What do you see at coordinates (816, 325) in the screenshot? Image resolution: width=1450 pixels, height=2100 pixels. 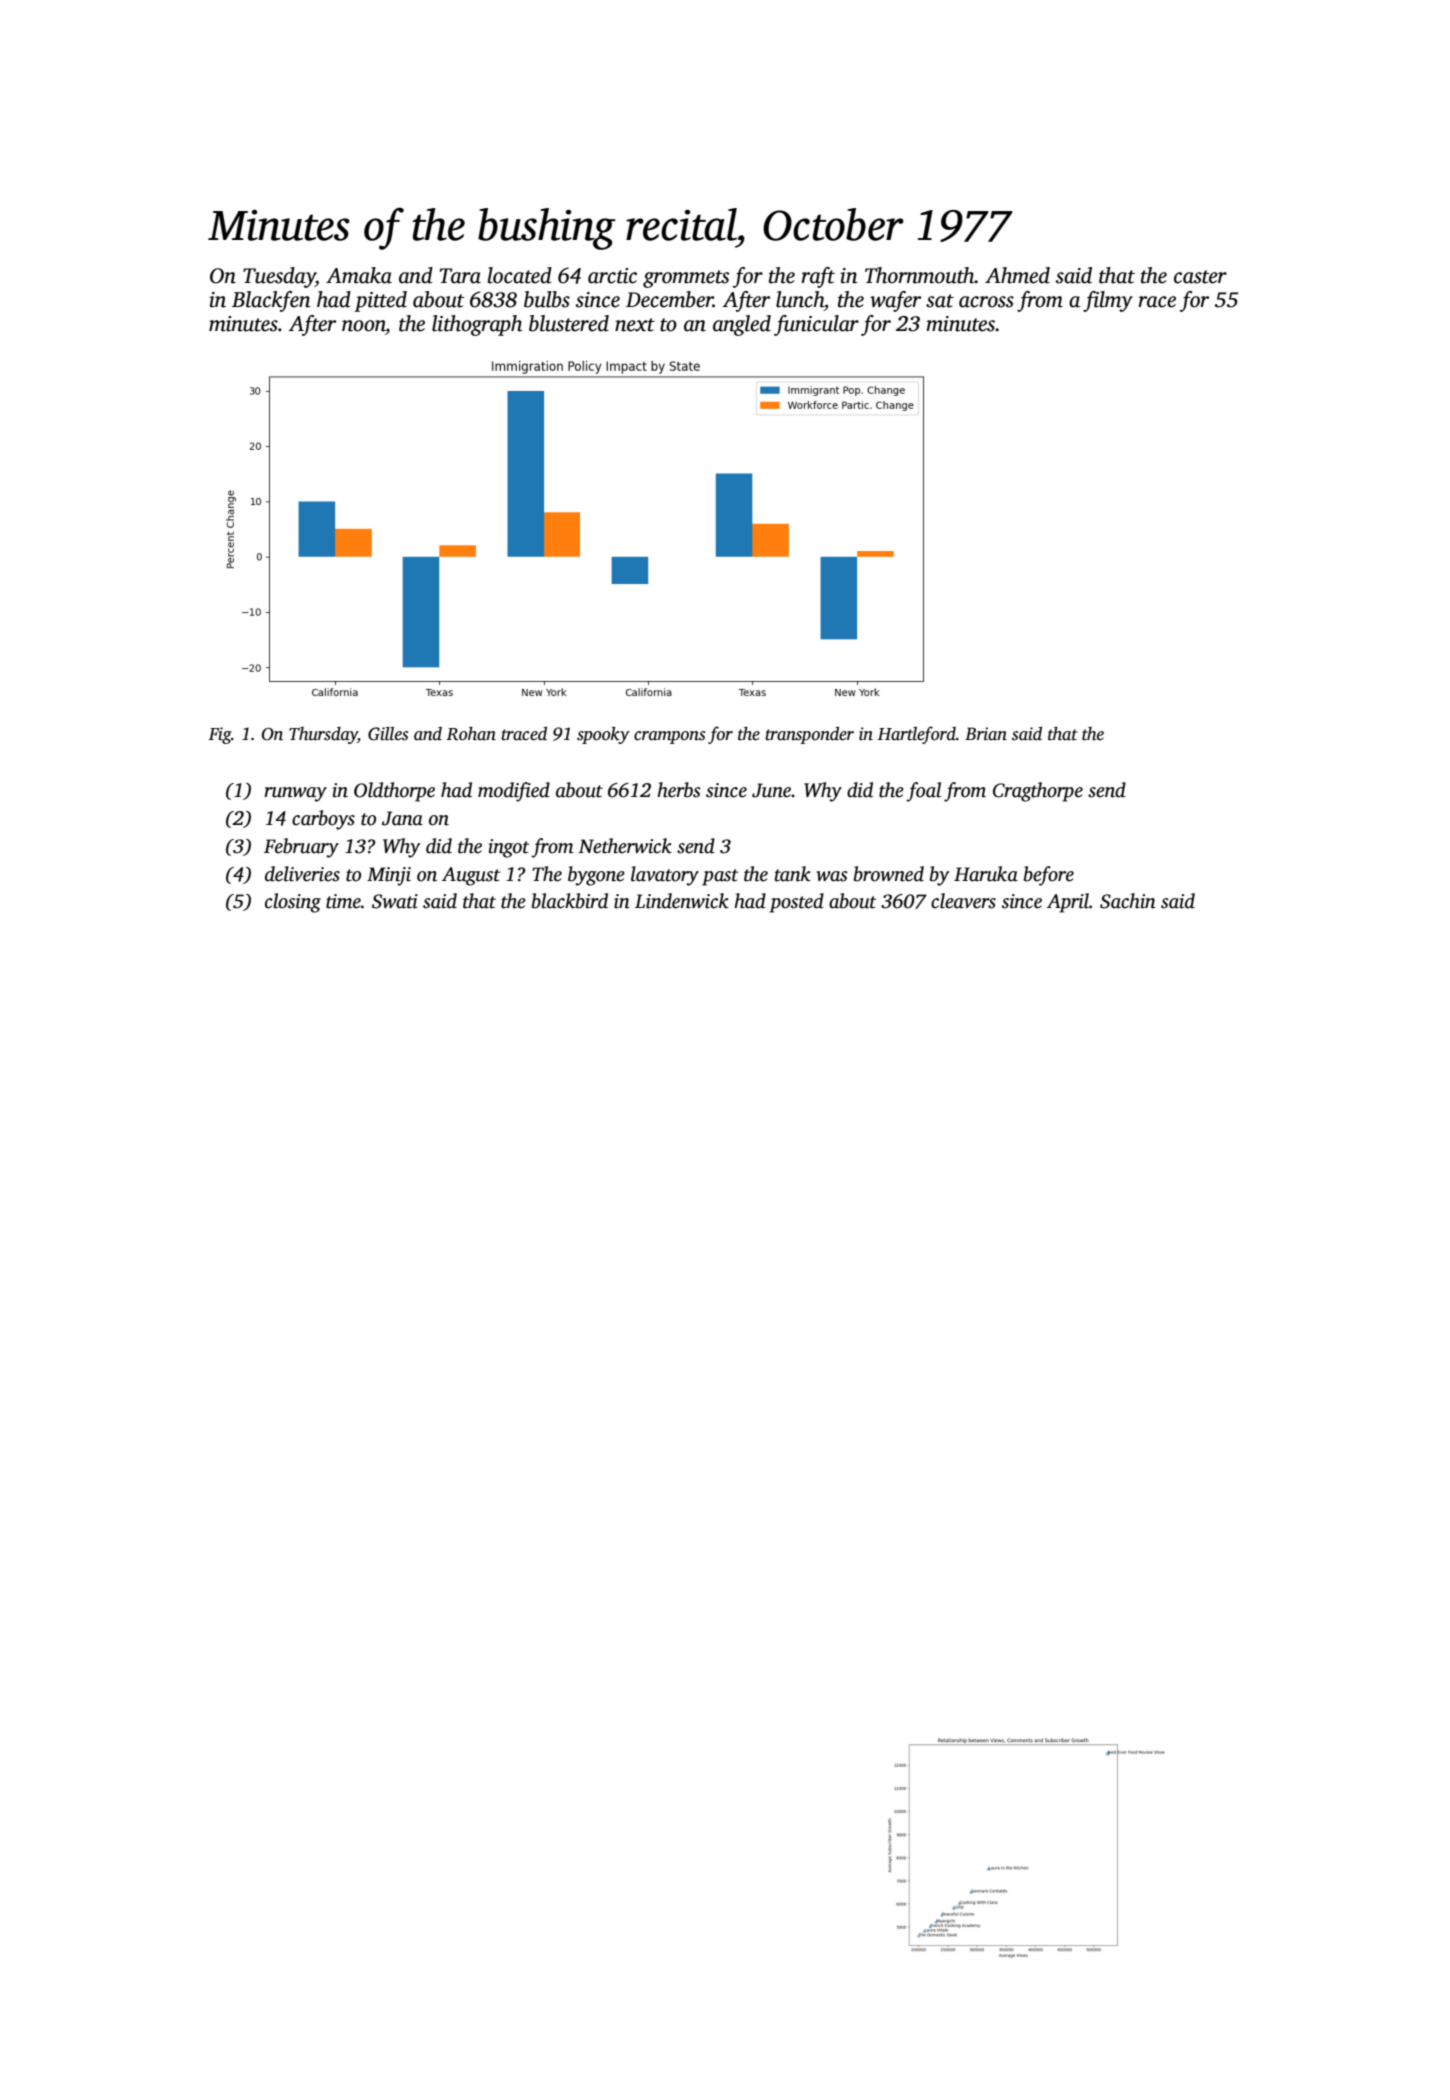 I see `funicular` at bounding box center [816, 325].
